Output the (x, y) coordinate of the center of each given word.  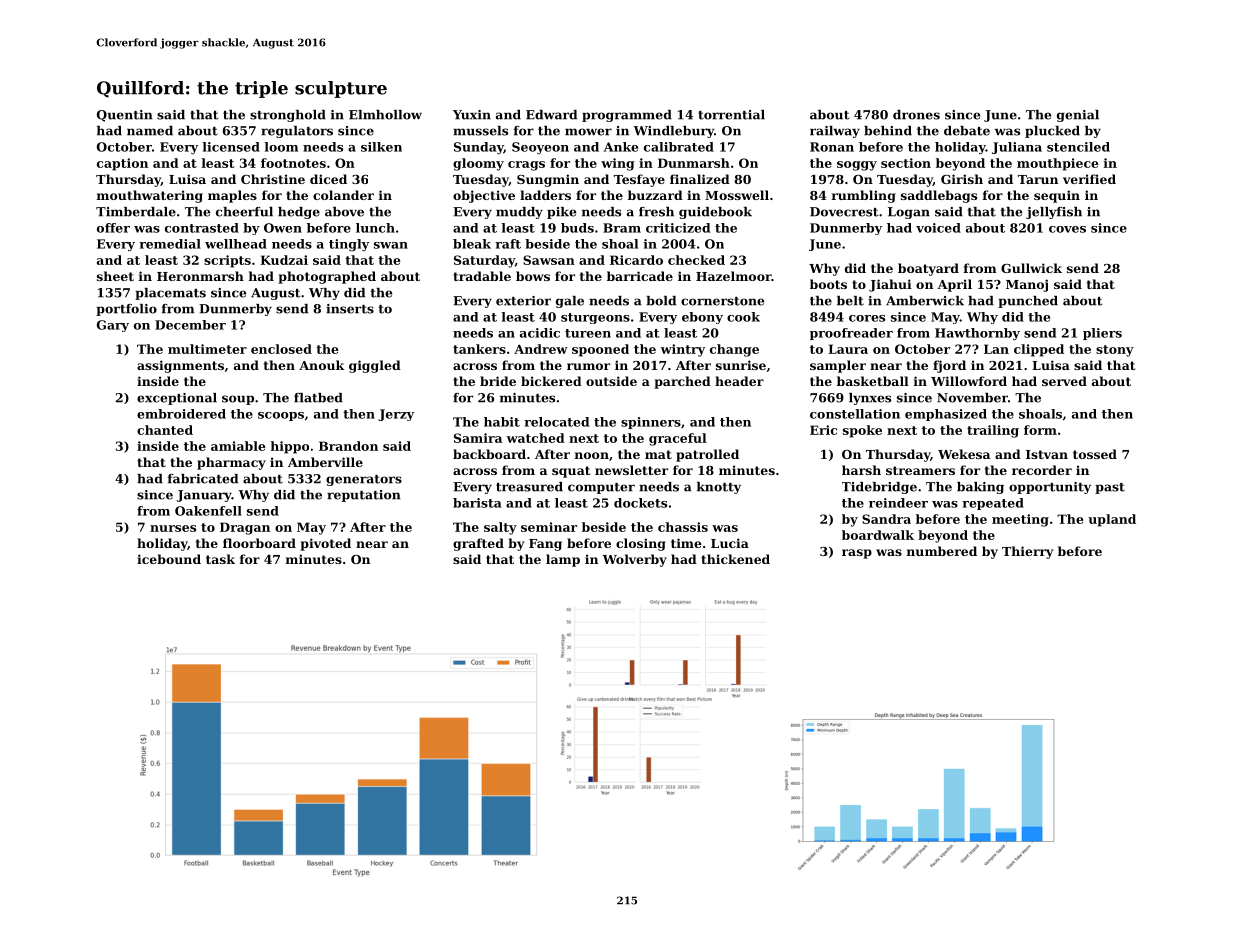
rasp (857, 554)
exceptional (177, 399)
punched (1028, 302)
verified (1089, 179)
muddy (519, 213)
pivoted (325, 544)
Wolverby (635, 560)
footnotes (293, 163)
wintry (682, 350)
